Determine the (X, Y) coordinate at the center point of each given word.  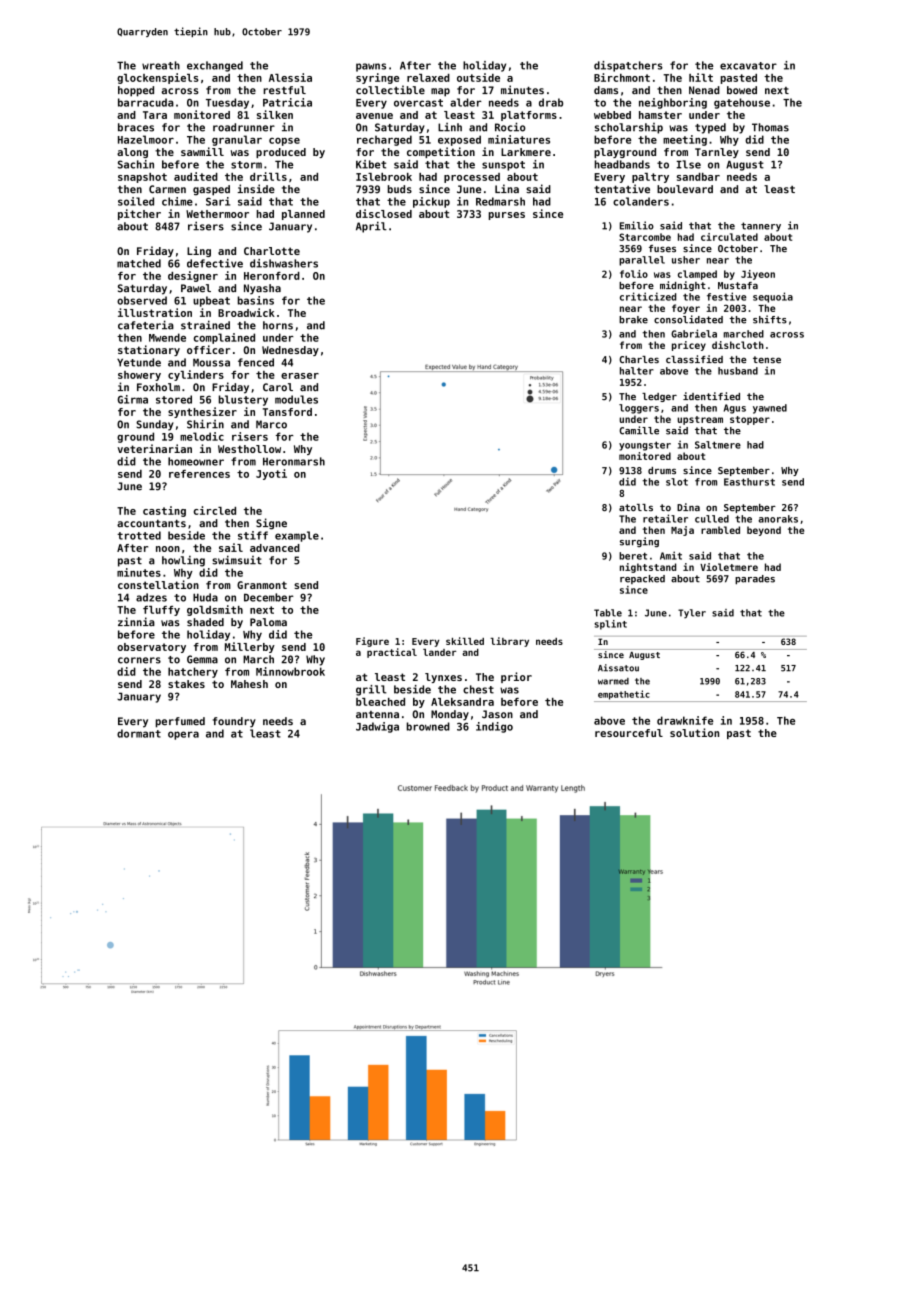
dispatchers (628, 66)
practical (392, 653)
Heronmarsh (294, 461)
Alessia (290, 77)
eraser (300, 376)
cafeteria (146, 325)
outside (478, 77)
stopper (750, 420)
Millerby (250, 647)
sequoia (773, 297)
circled (215, 510)
